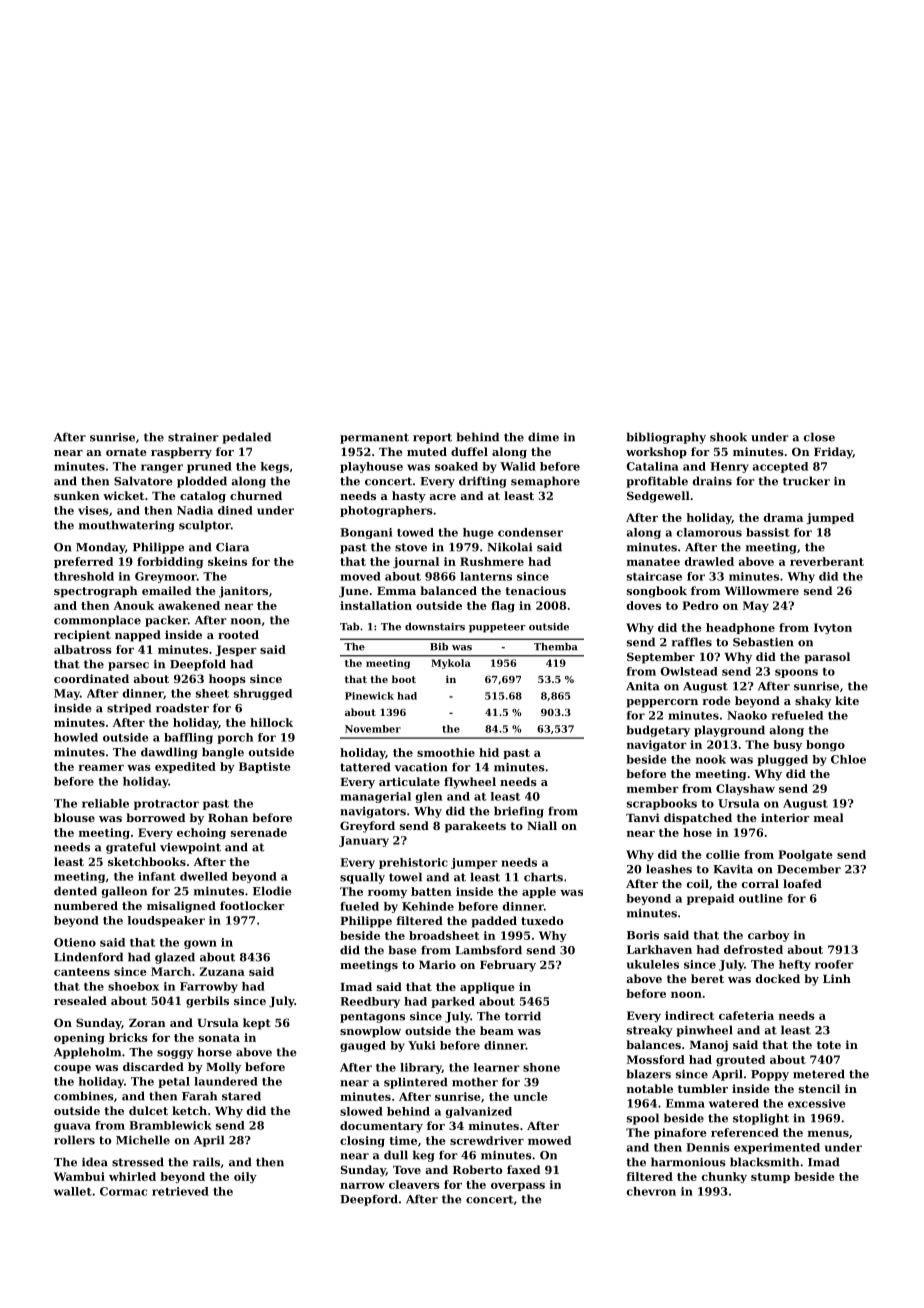 This document has height=1308, width=924. What do you see at coordinates (704, 1031) in the document?
I see `pinwheel` at bounding box center [704, 1031].
